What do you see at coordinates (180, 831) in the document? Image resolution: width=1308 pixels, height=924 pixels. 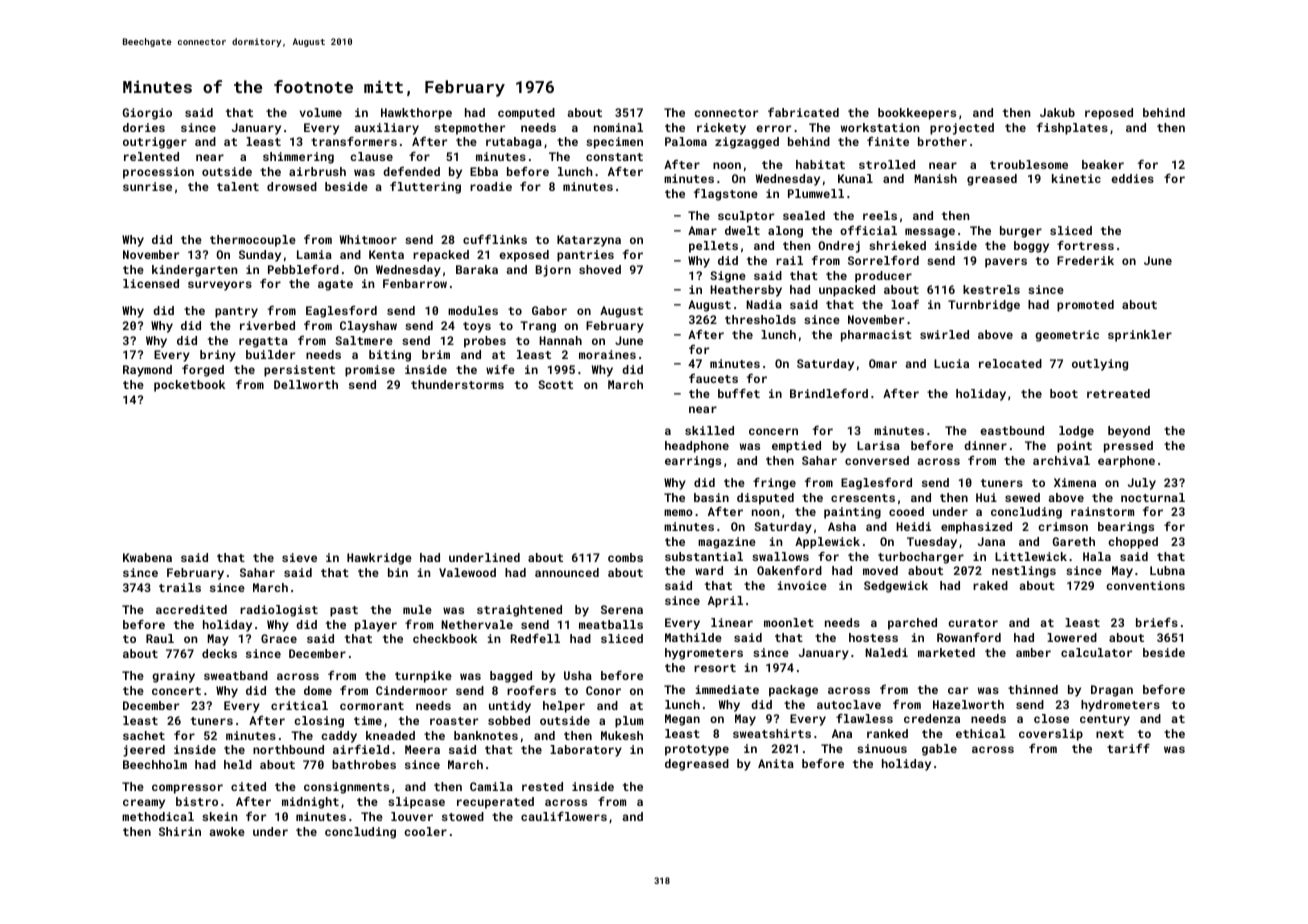 I see `Shirin` at bounding box center [180, 831].
